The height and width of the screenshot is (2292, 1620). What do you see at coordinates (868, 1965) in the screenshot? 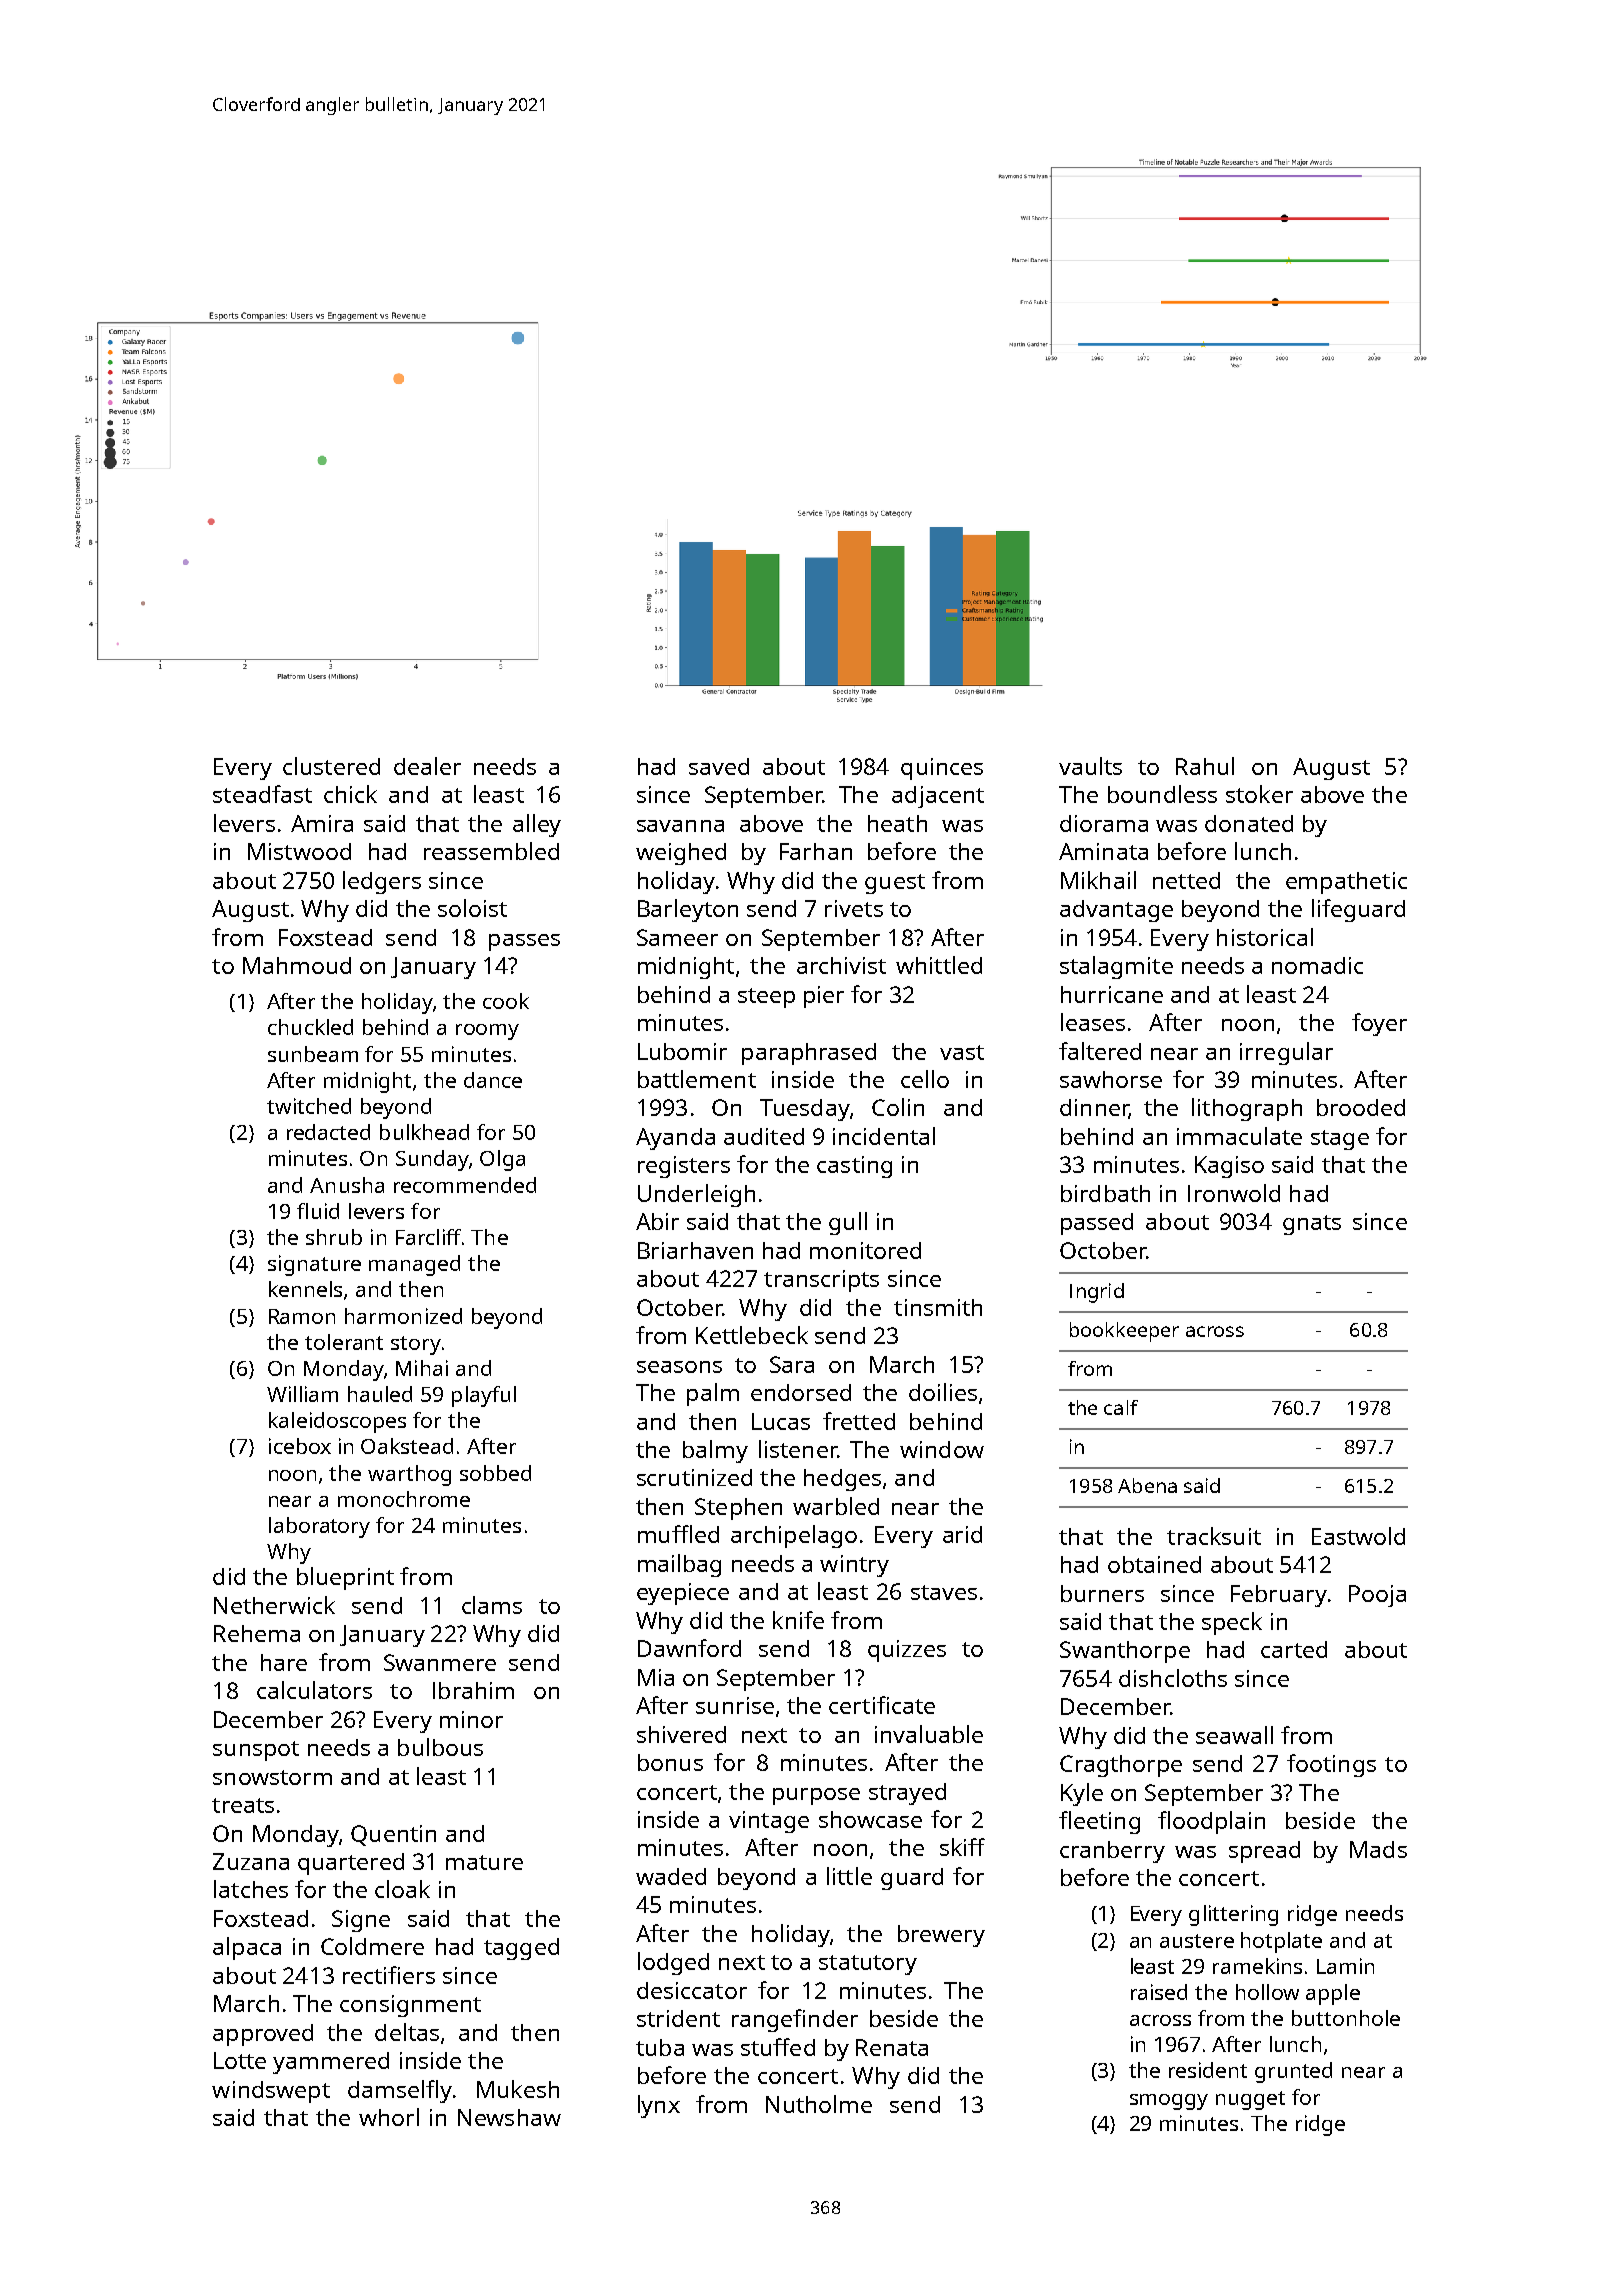
I see `statutory` at bounding box center [868, 1965].
